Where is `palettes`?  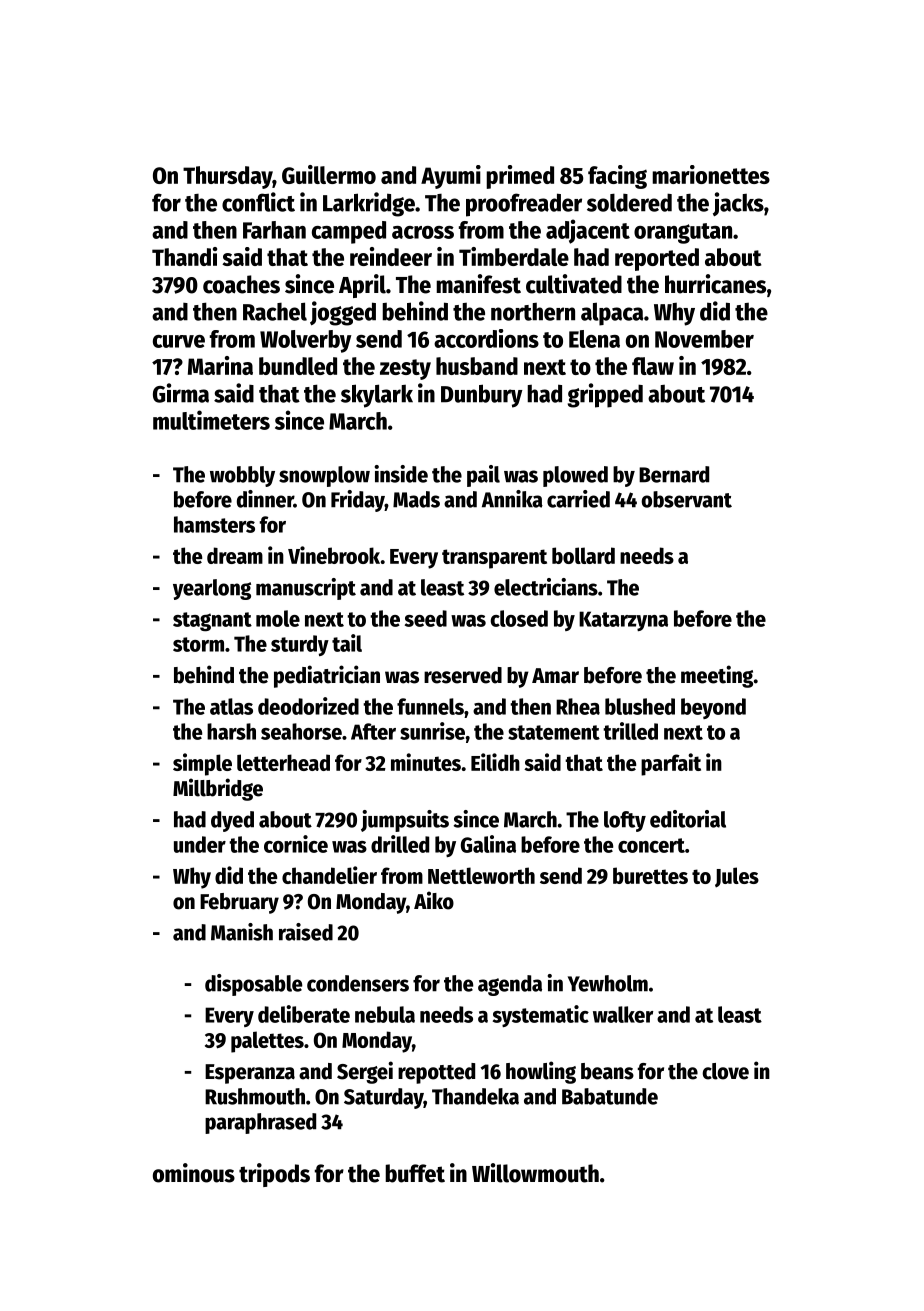 palettes is located at coordinates (267, 1042).
